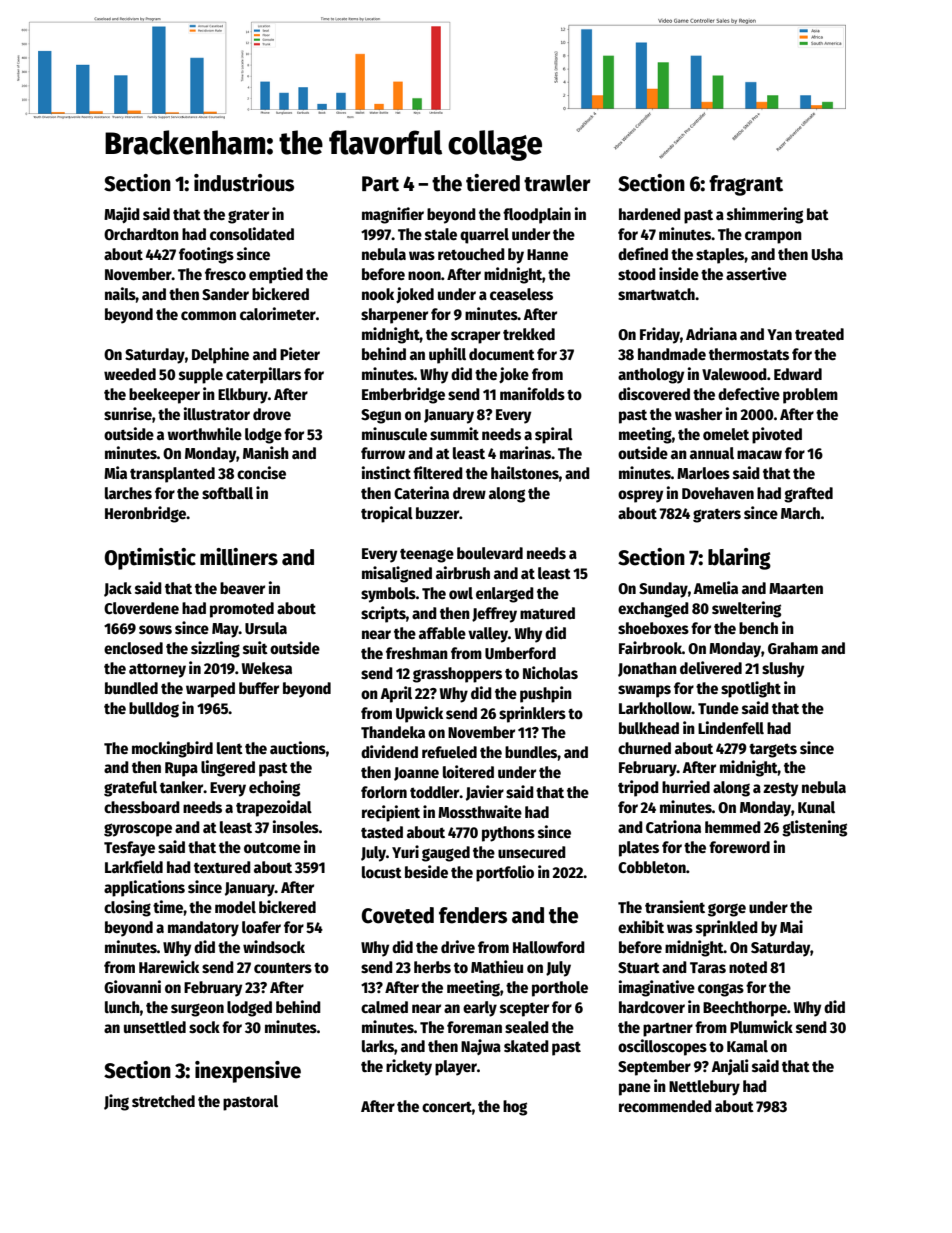 This page has width=952, height=1233. Describe the element at coordinates (488, 635) in the page. I see `valley` at that location.
